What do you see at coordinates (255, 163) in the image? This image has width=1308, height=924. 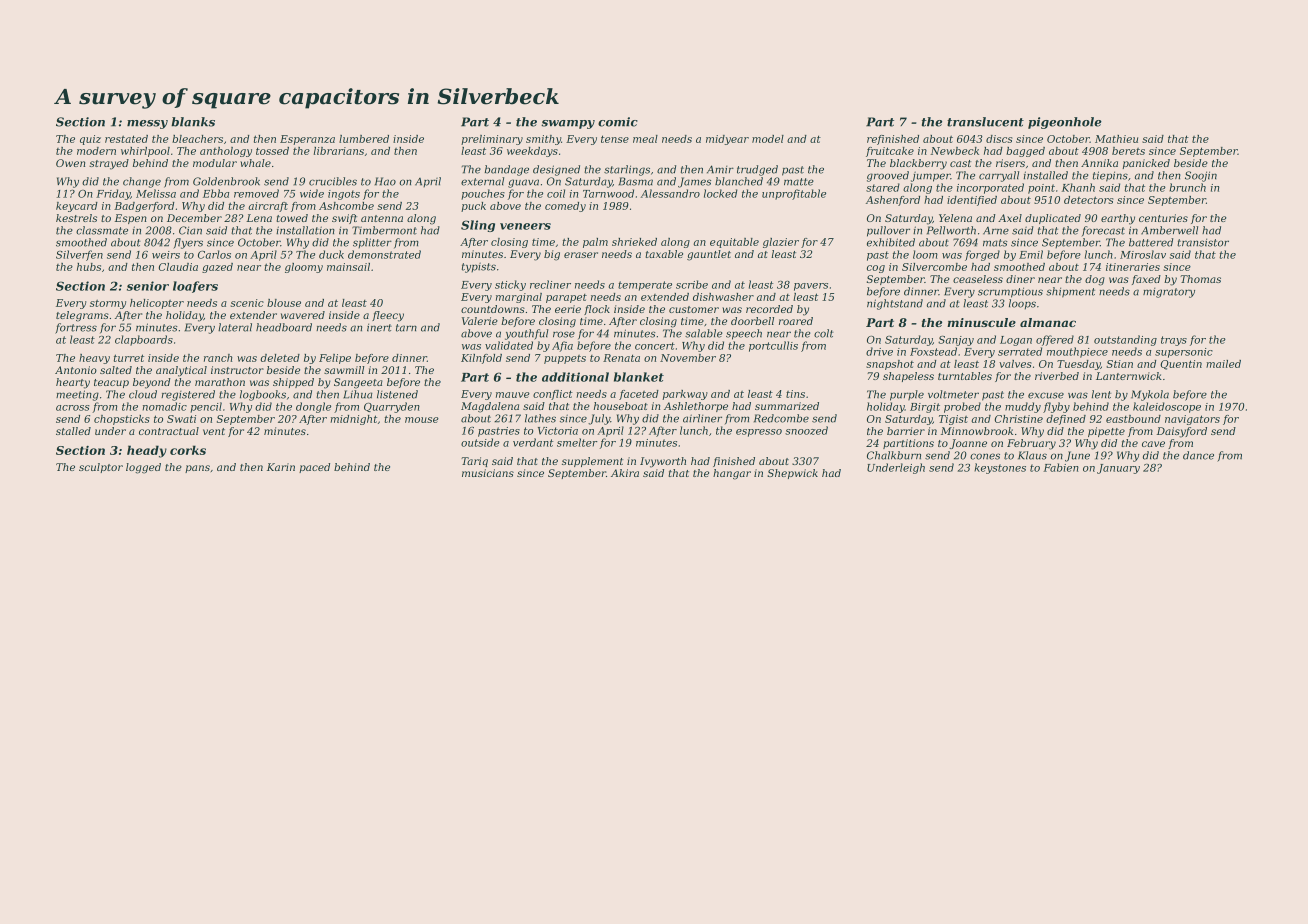 I see `whale` at bounding box center [255, 163].
